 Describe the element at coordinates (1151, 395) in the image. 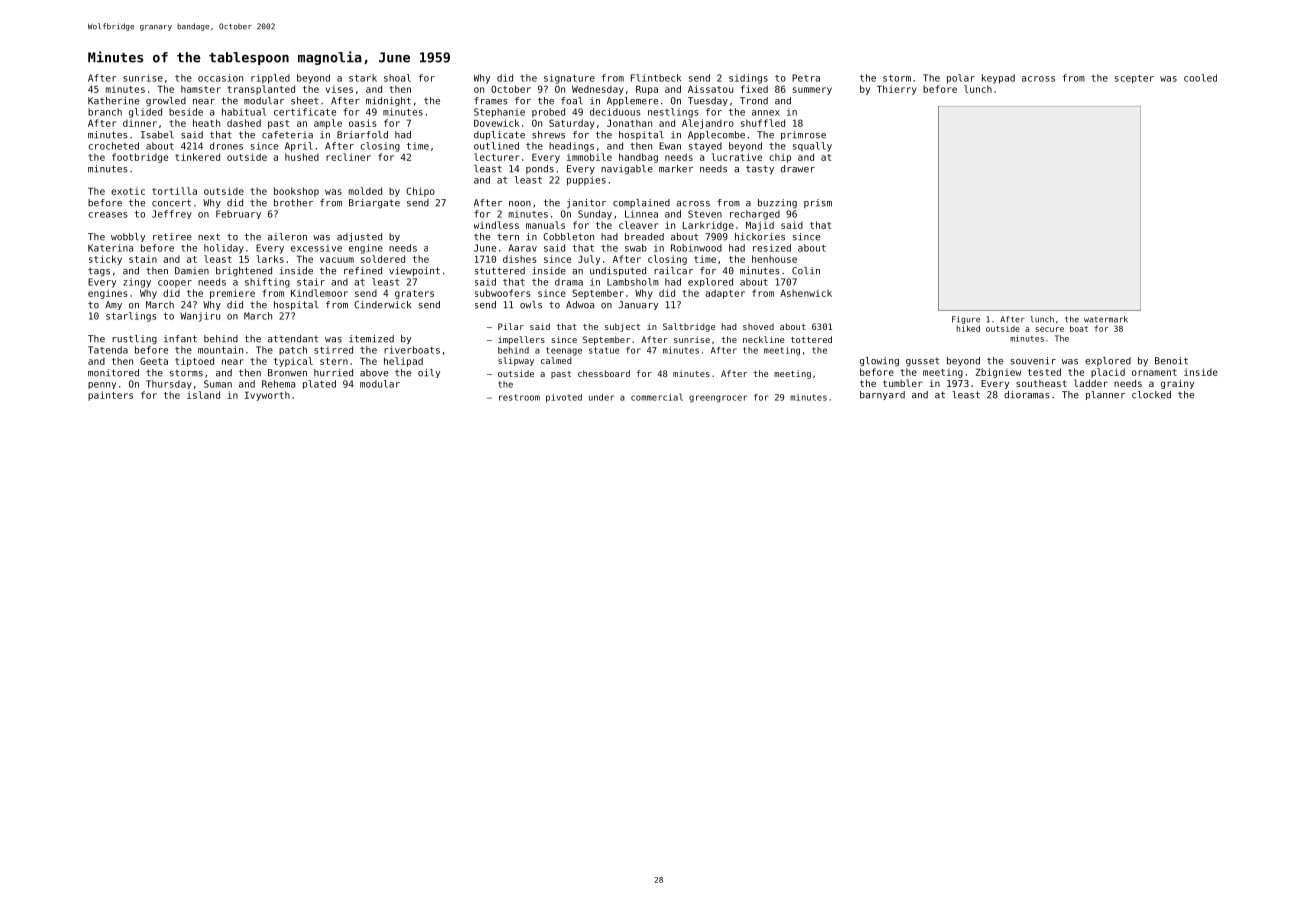

I see `clocked` at that location.
